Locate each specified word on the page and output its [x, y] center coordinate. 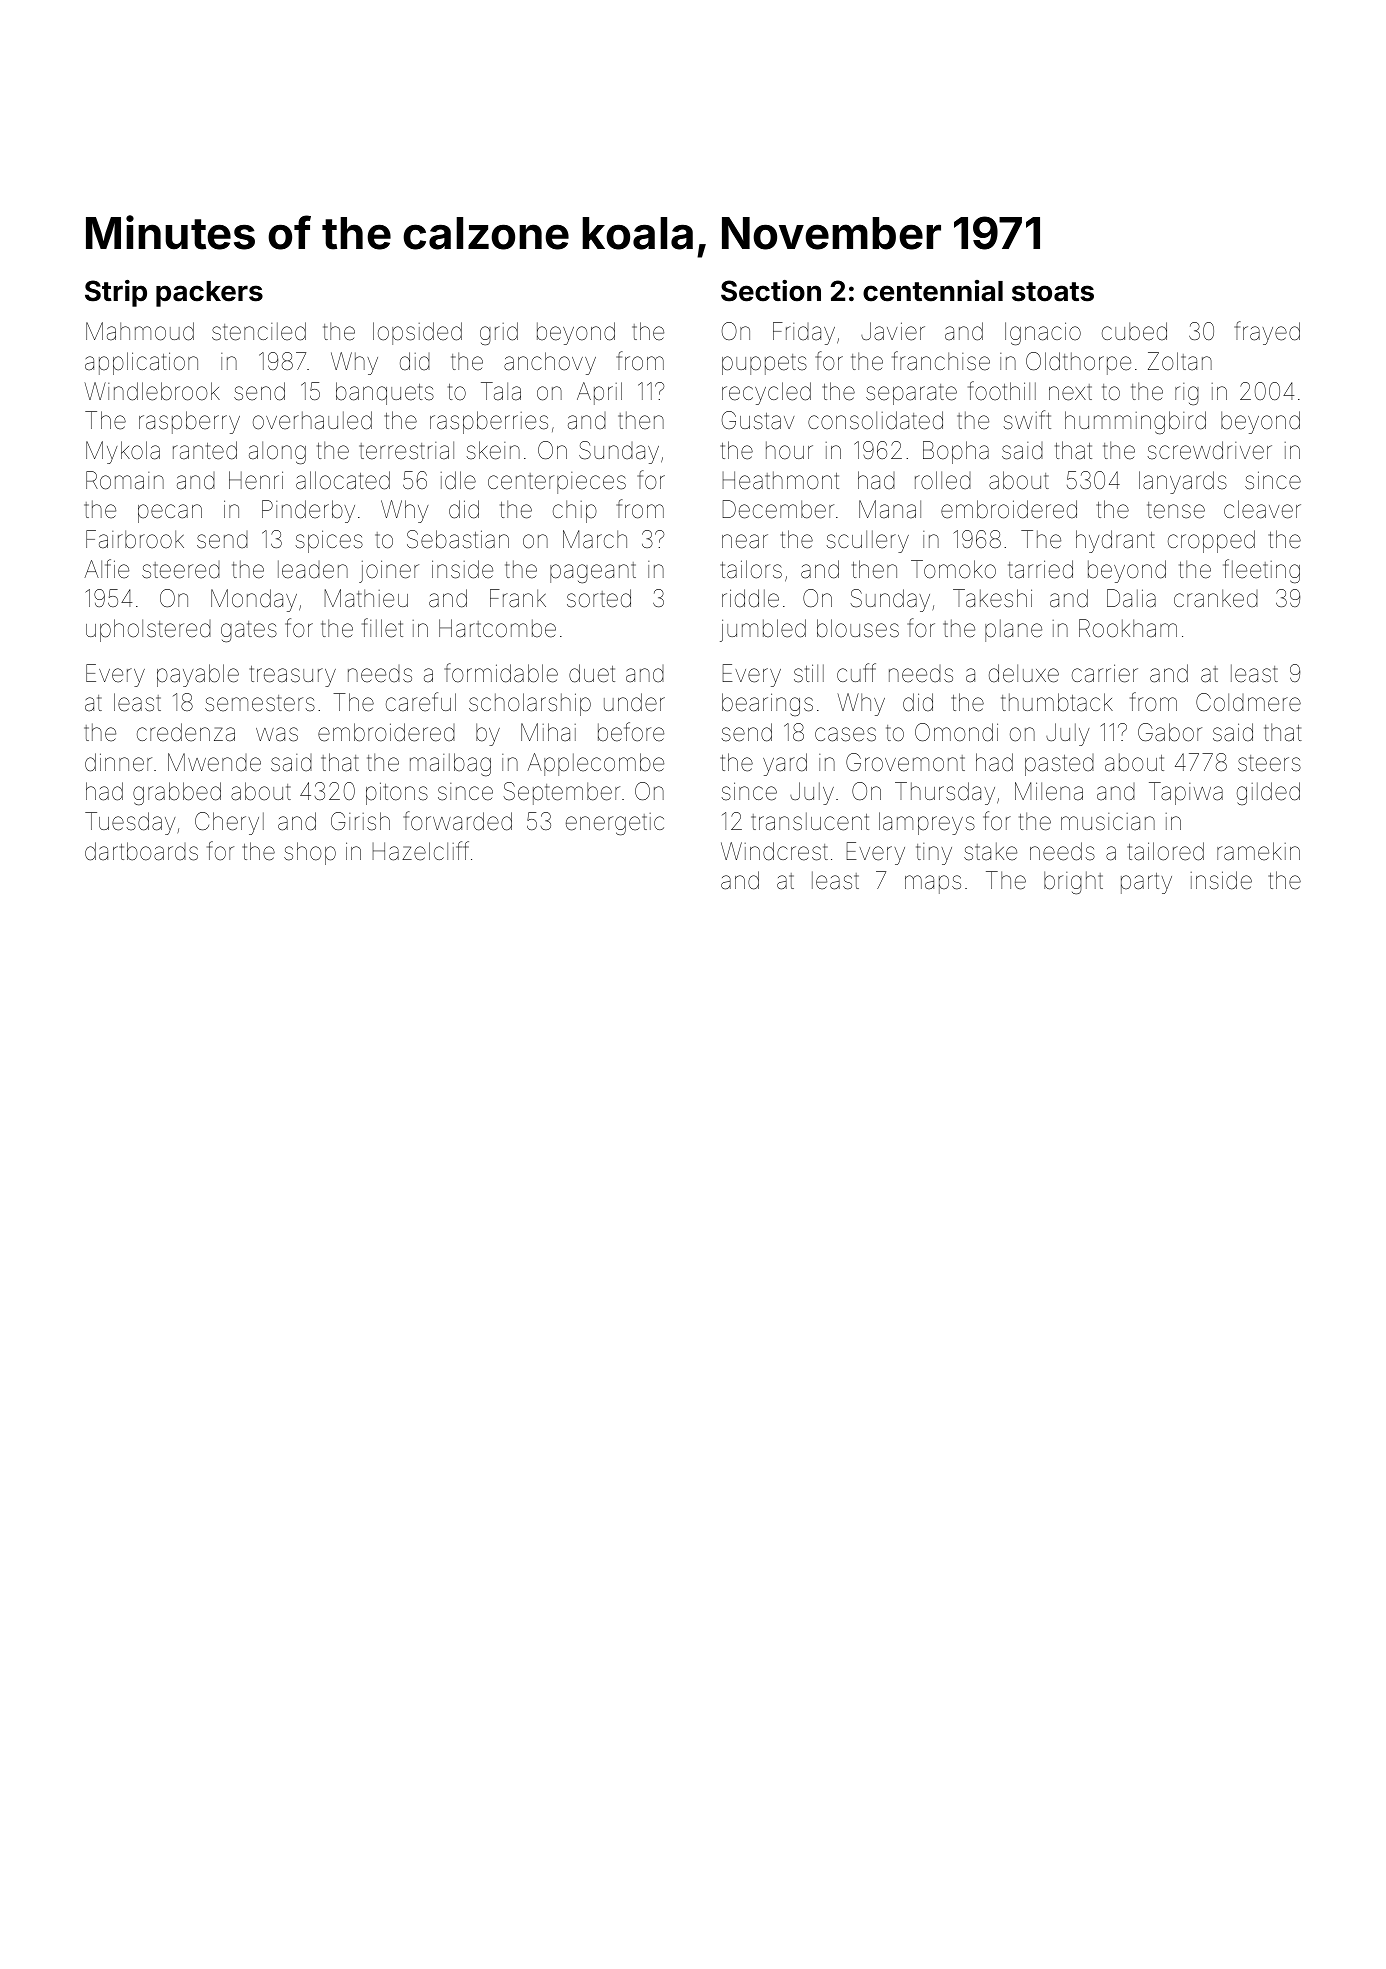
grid [499, 333]
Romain [125, 480]
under [634, 702]
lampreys [927, 823]
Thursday [945, 793]
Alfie [106, 569]
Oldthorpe [1078, 363]
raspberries [489, 422]
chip [575, 511]
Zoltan [1180, 361]
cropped [1211, 541]
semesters [260, 703]
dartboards [141, 851]
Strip [116, 293]
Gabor [1170, 732]
